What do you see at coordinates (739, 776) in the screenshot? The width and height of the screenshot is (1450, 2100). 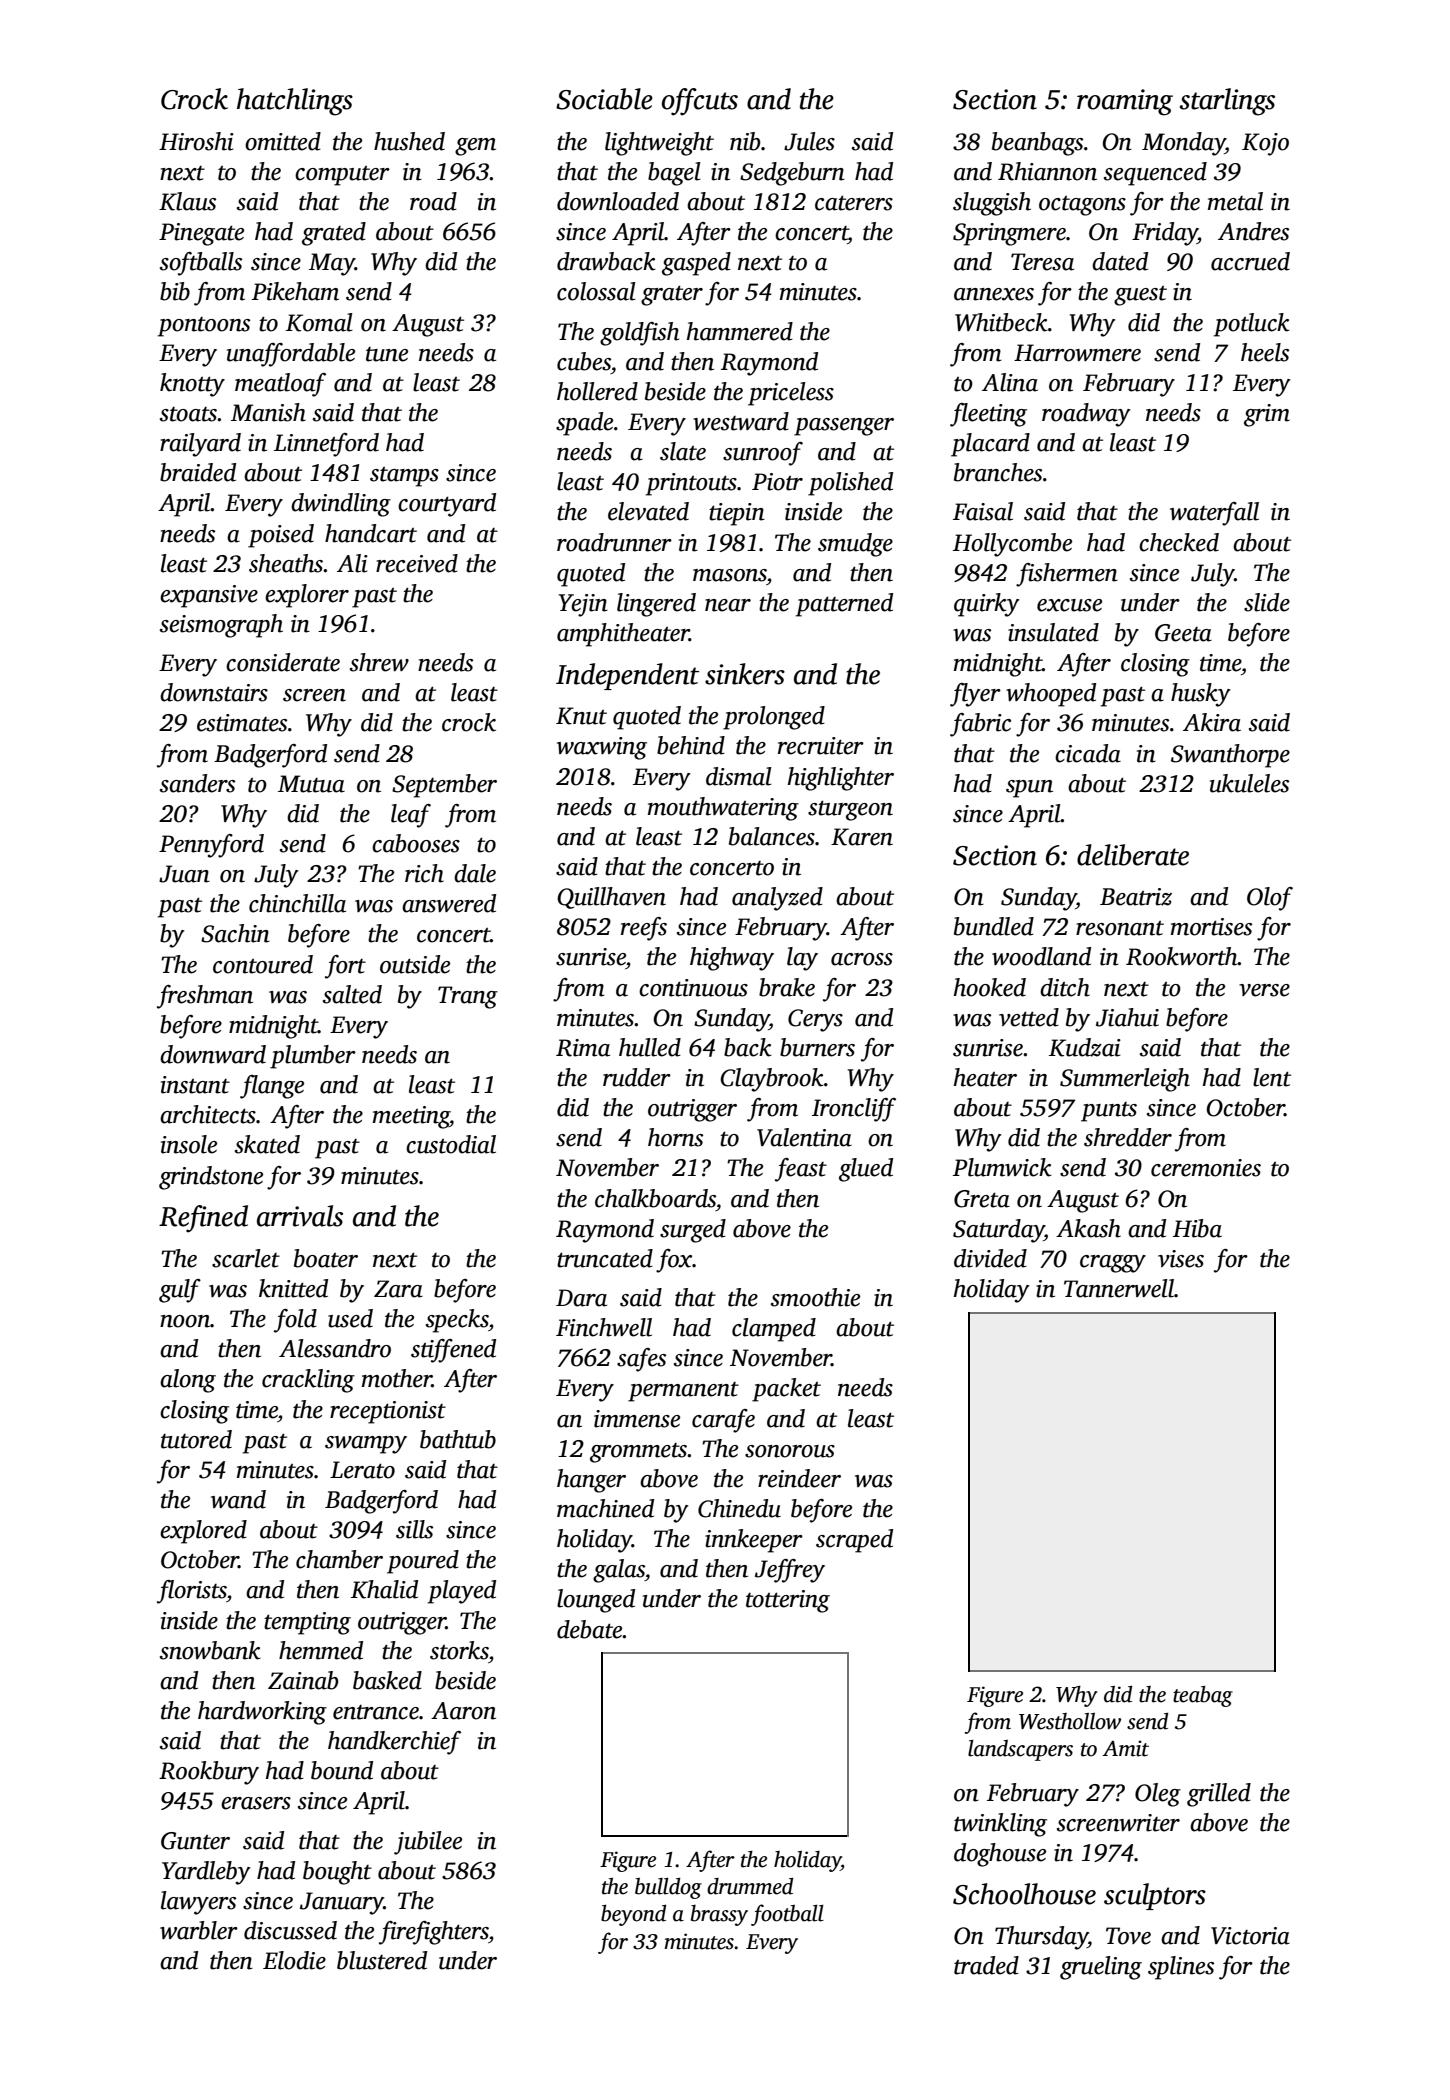 I see `dismal` at bounding box center [739, 776].
